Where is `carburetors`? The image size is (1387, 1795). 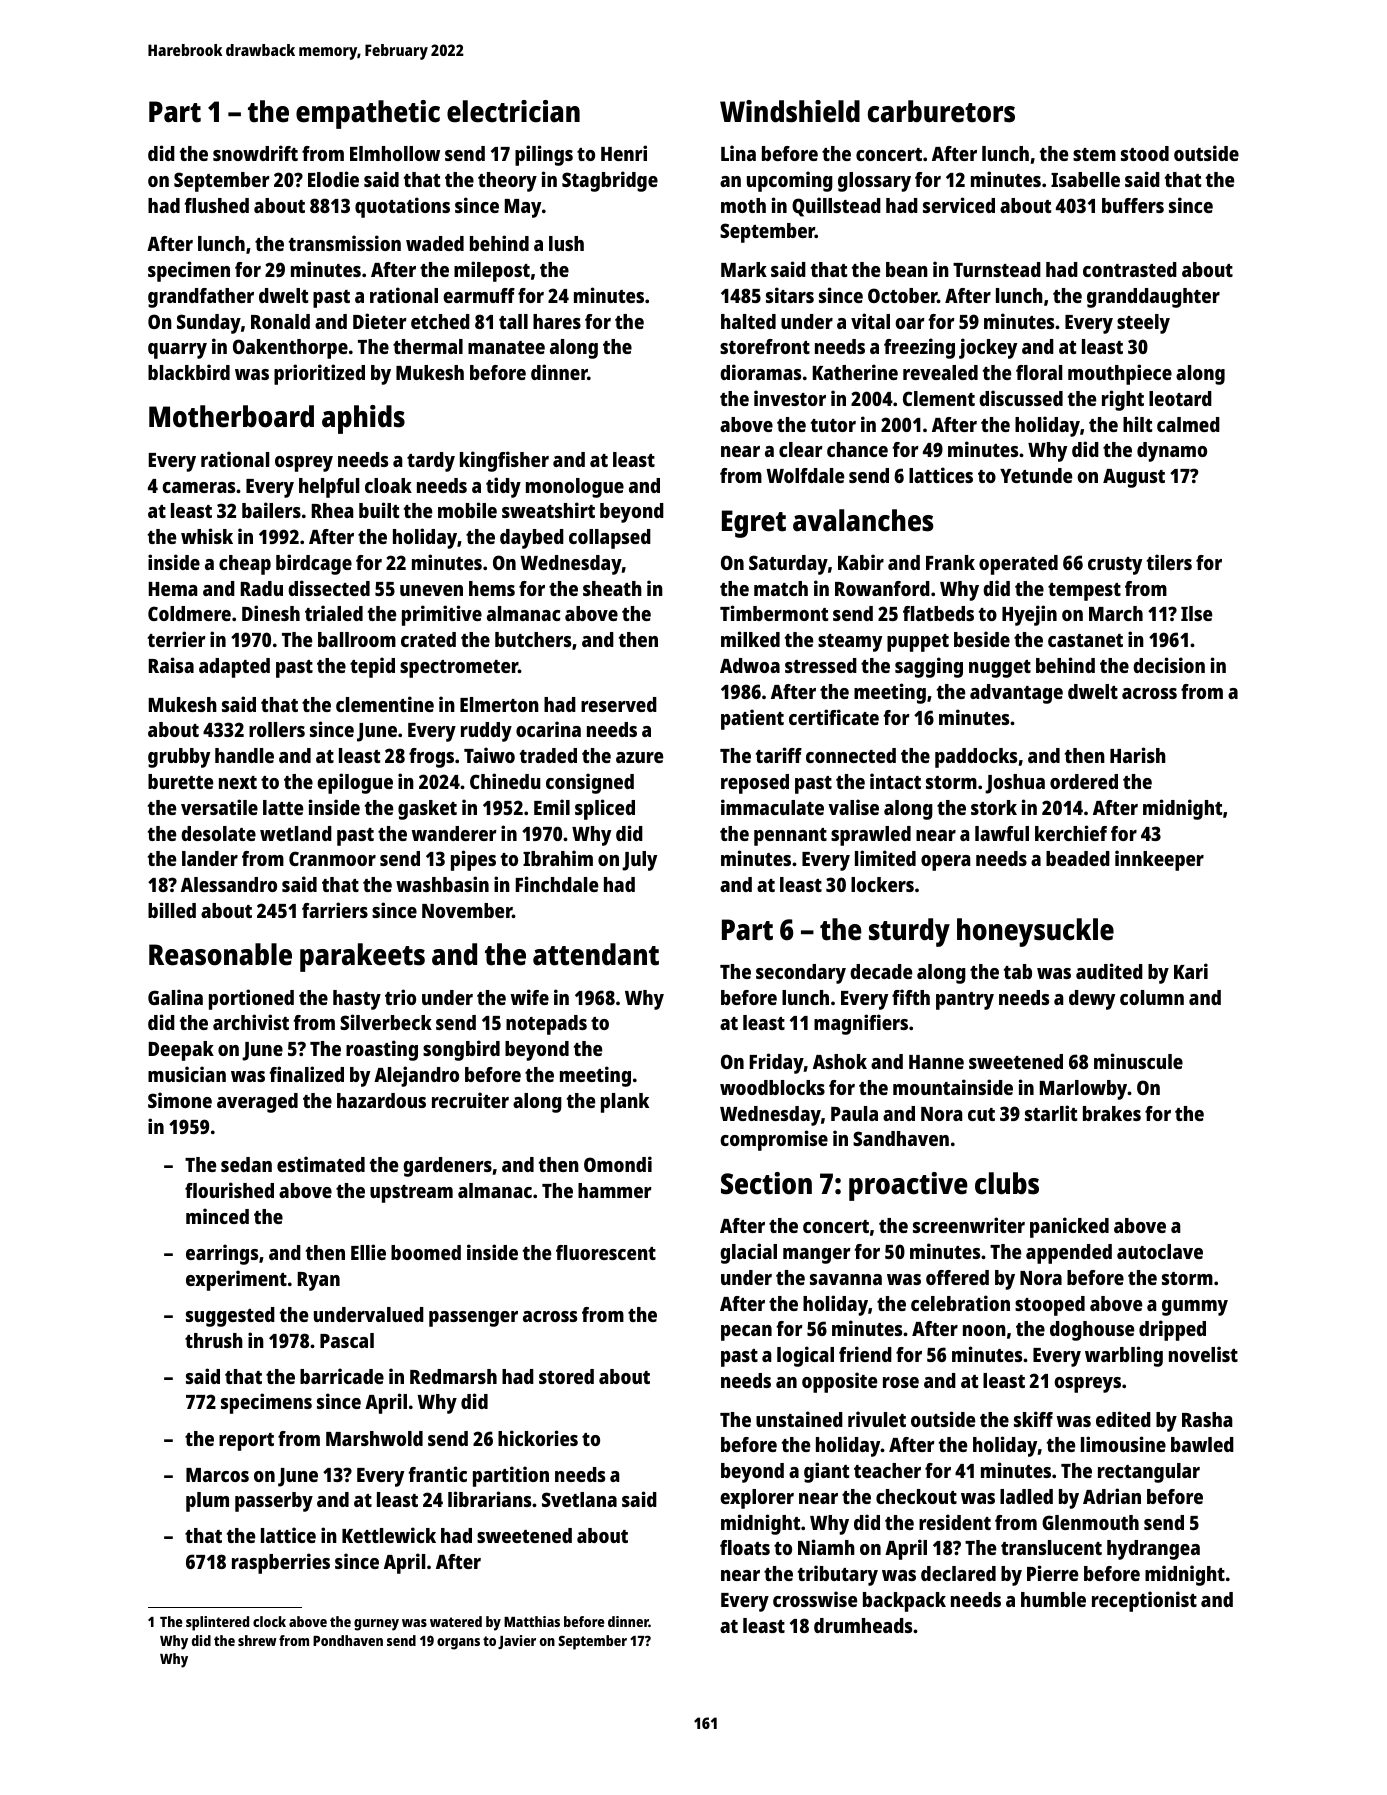 carburetors is located at coordinates (941, 111).
